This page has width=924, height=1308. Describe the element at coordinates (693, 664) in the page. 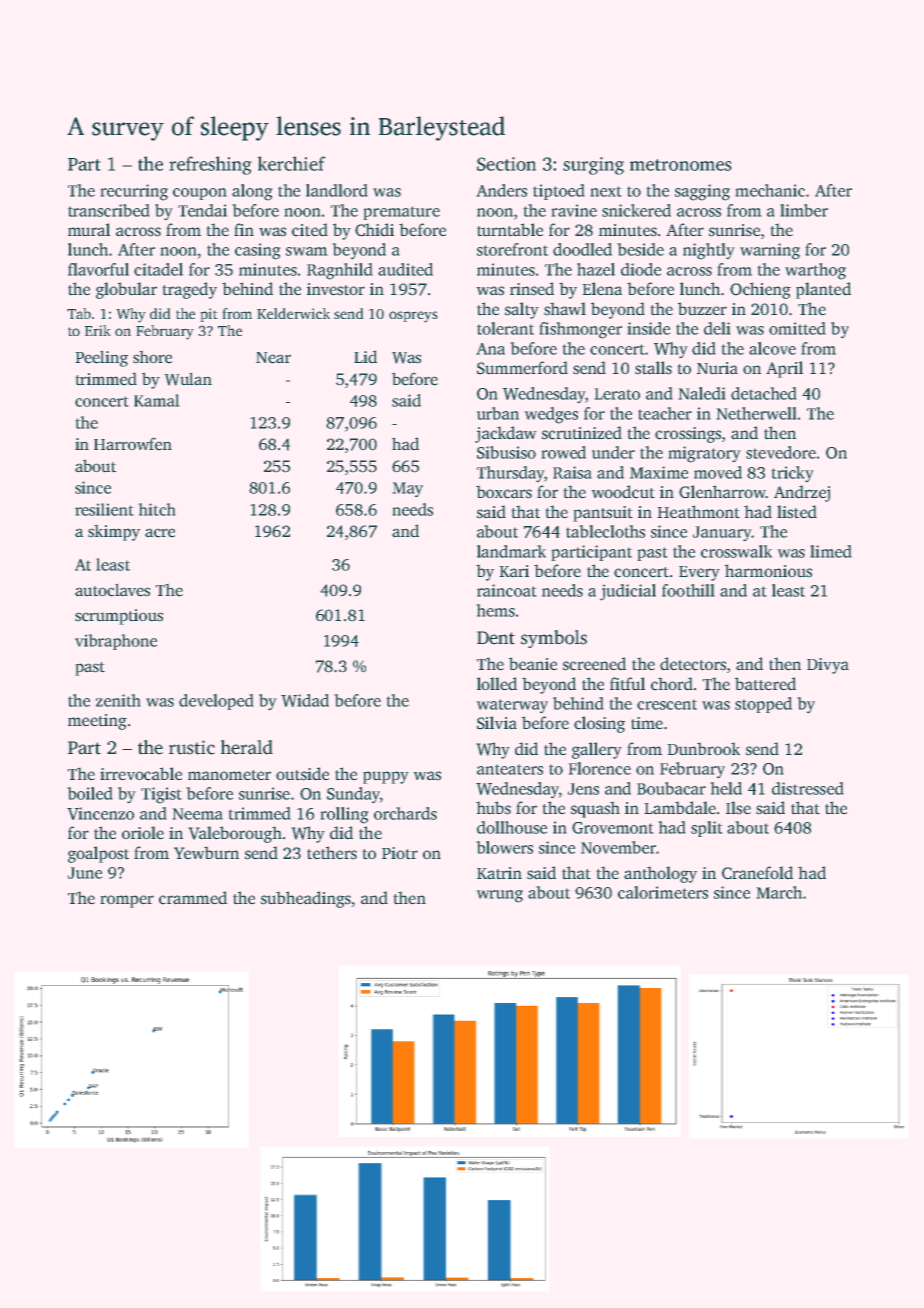

I see `detectors` at that location.
